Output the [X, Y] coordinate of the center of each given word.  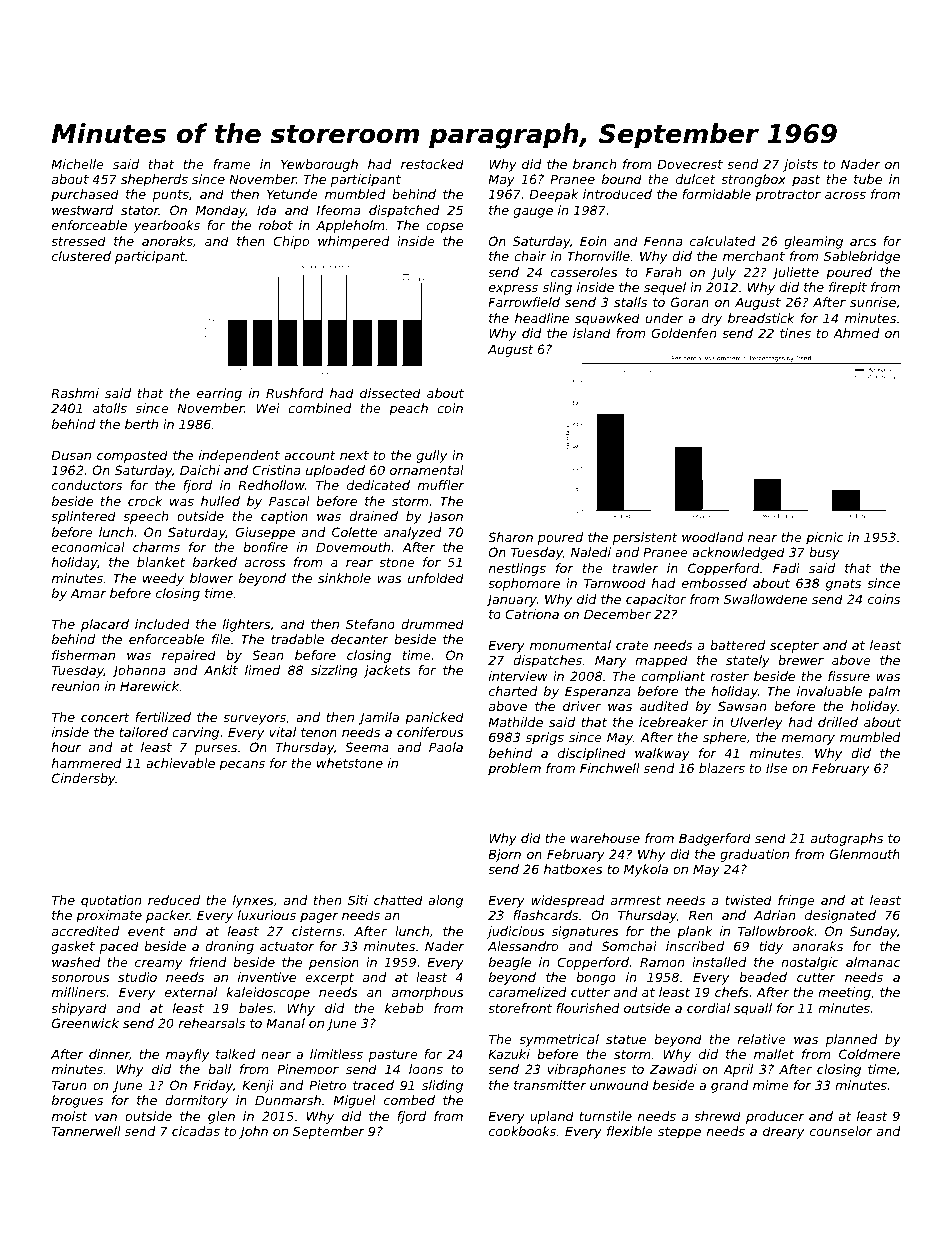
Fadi [786, 568]
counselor [841, 1131]
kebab [404, 1008]
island [592, 333]
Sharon [510, 537]
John [253, 1132]
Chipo [291, 242]
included [162, 624]
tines [795, 333]
